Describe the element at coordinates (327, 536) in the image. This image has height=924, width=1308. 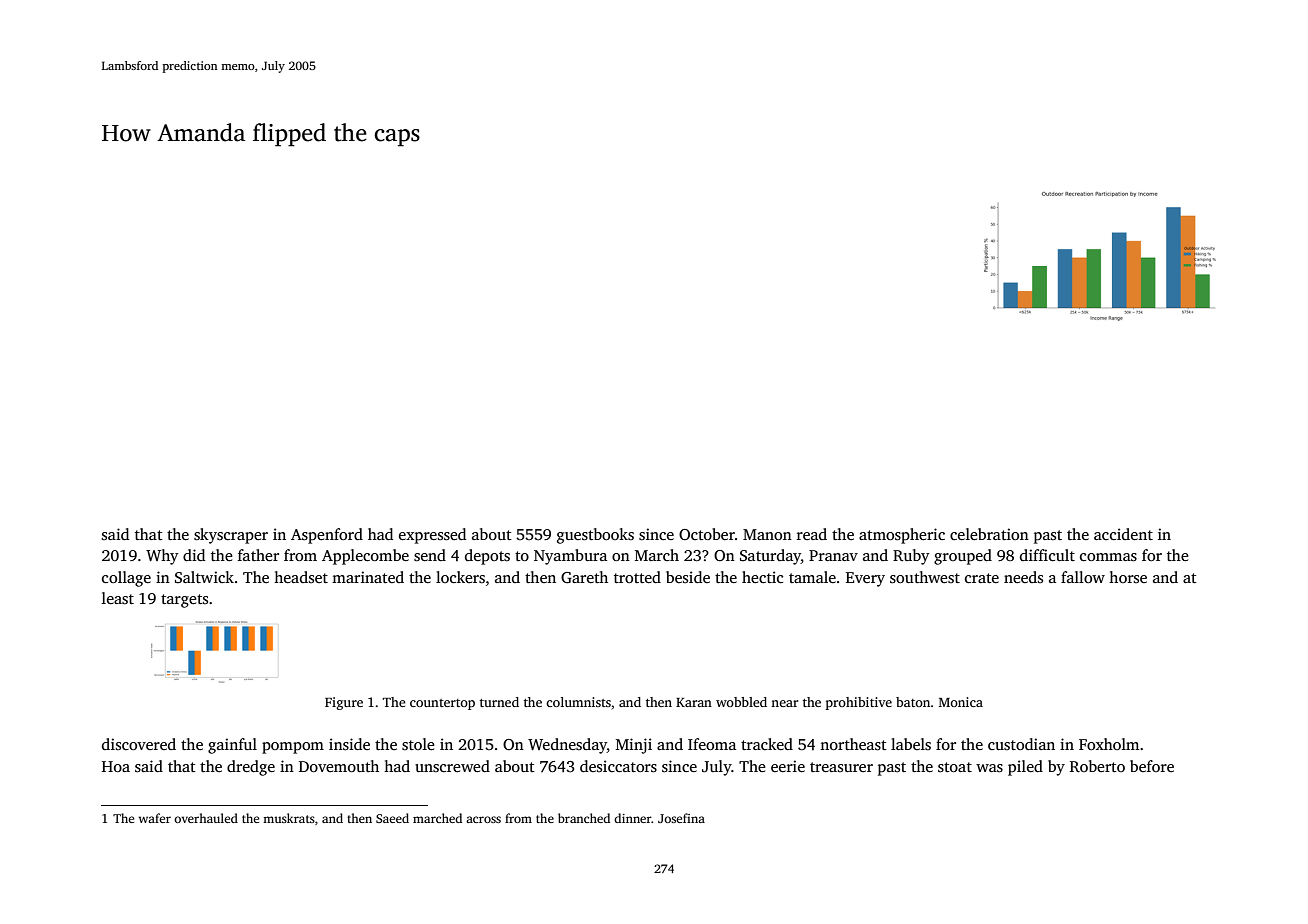
I see `Aspenford` at that location.
